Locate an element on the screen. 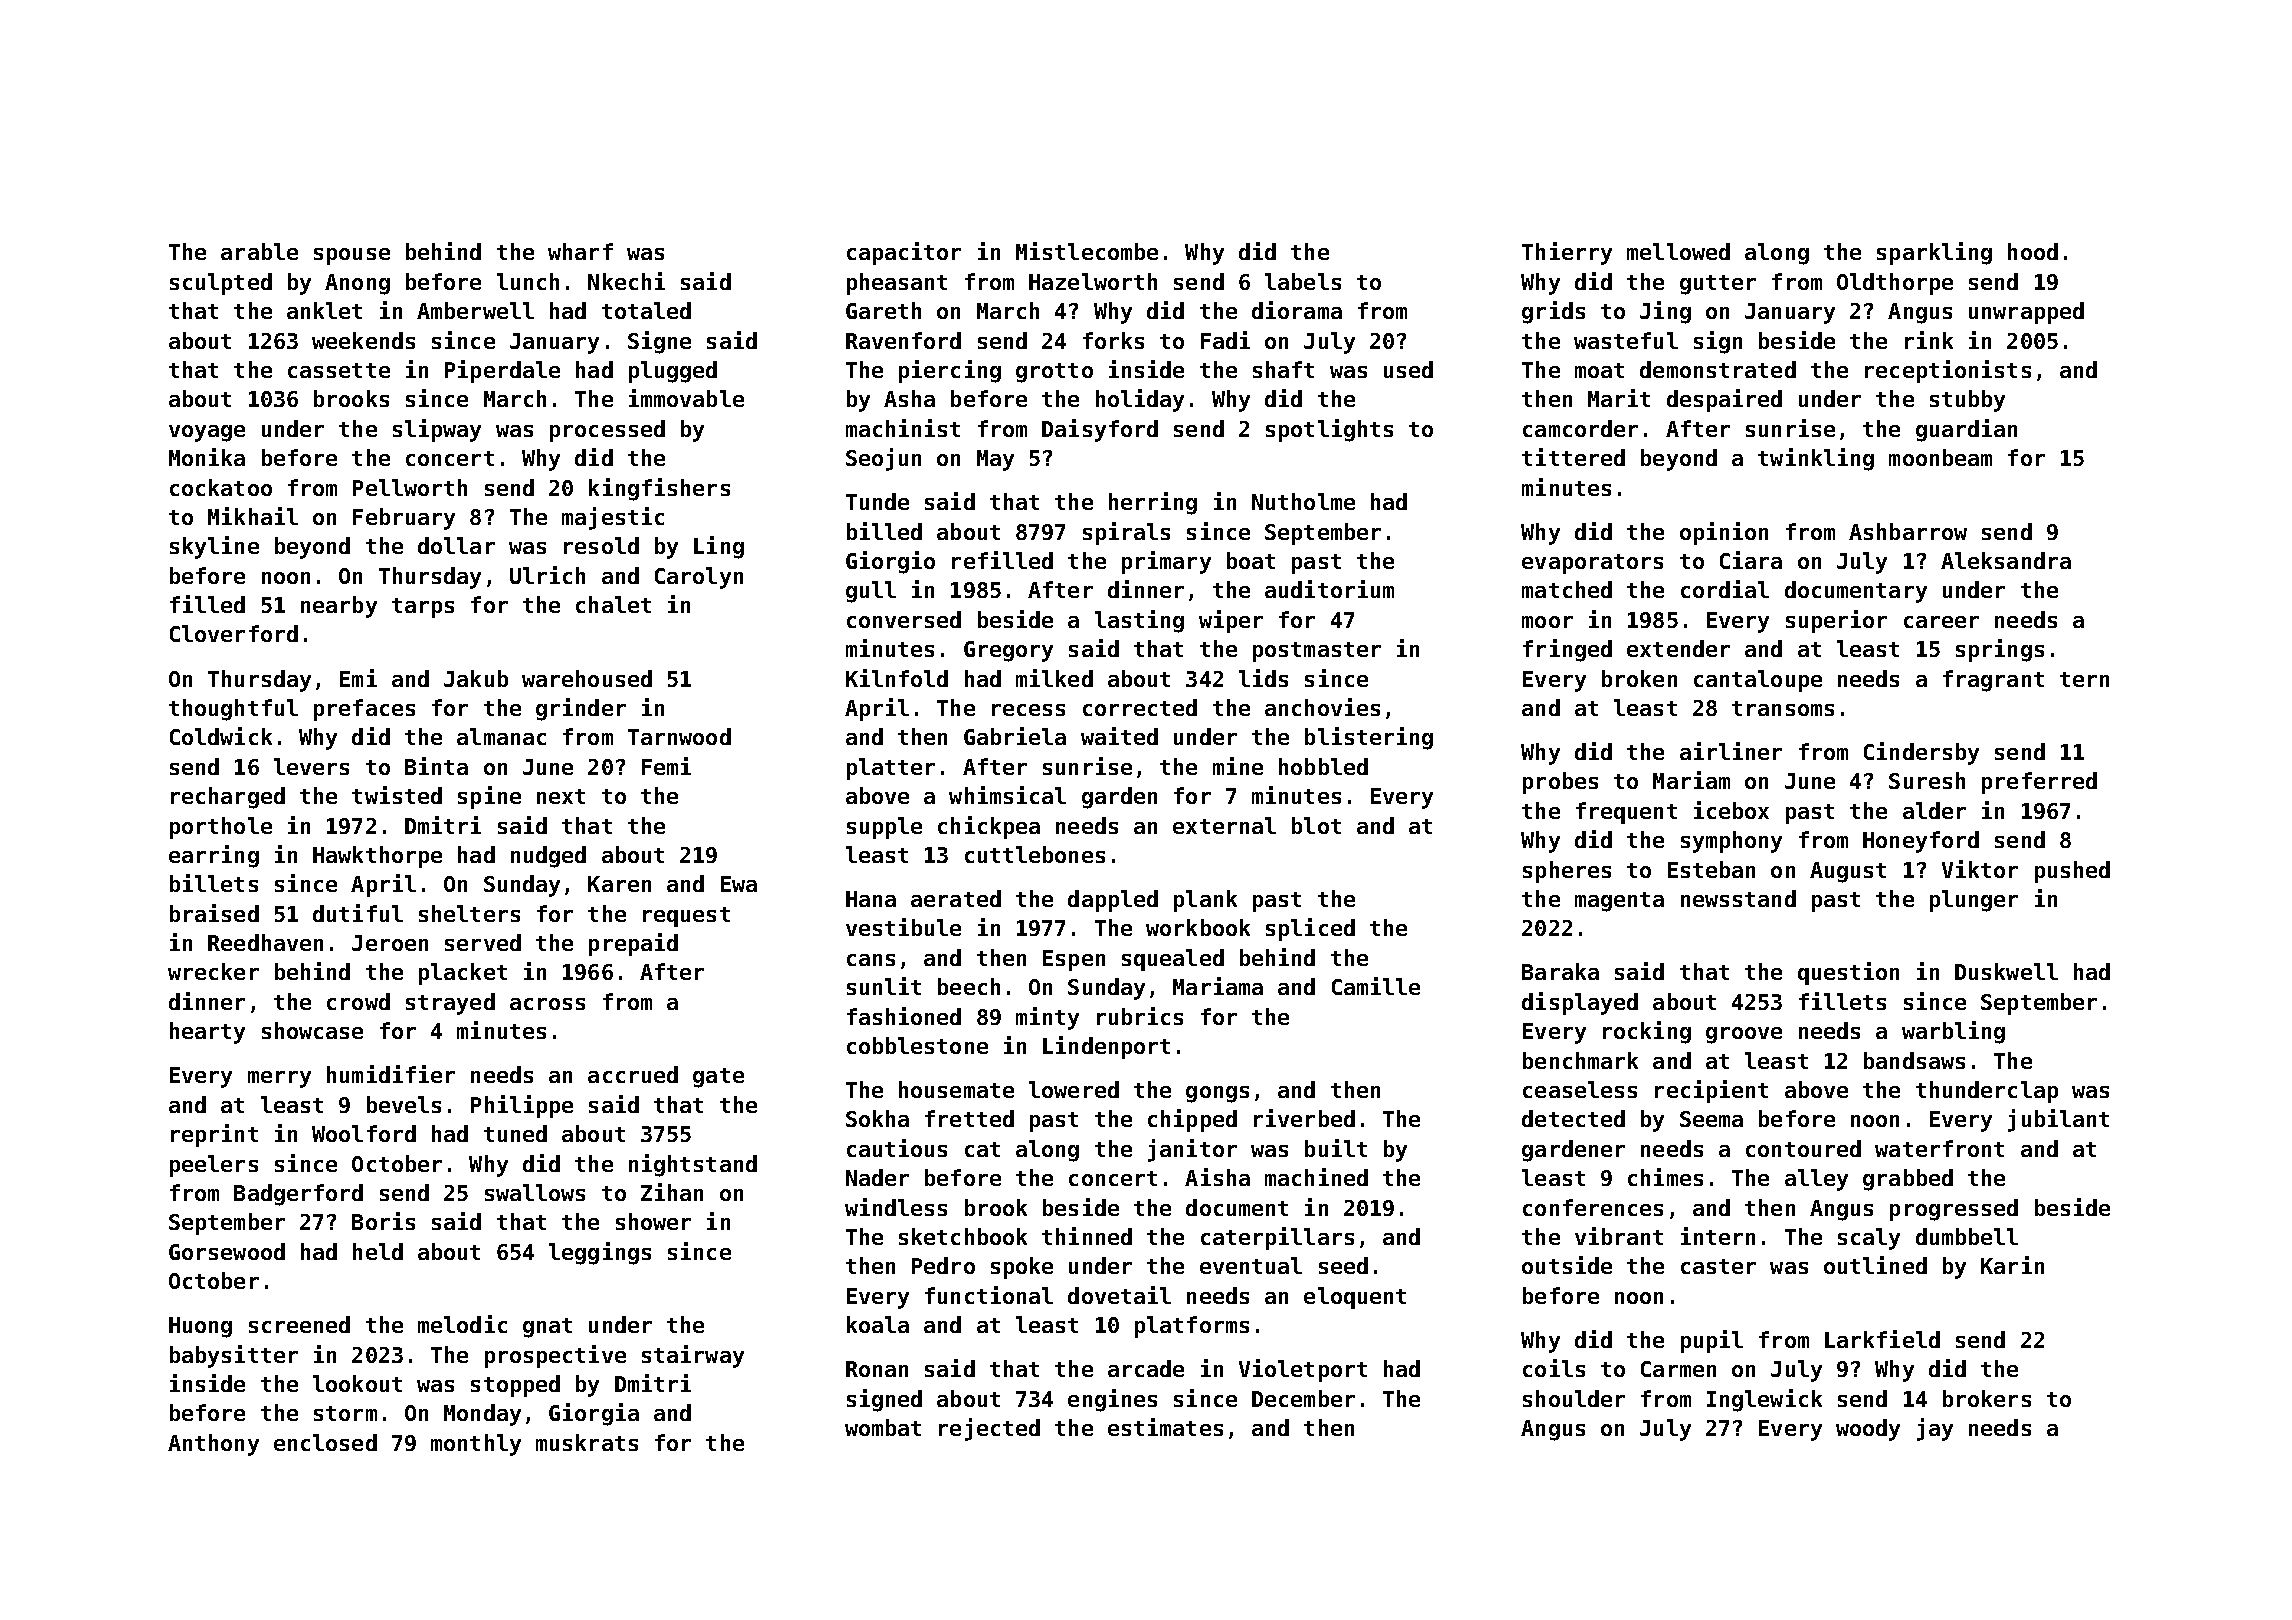 Image resolution: width=2292 pixels, height=1620 pixels. Piperdale is located at coordinates (502, 371).
